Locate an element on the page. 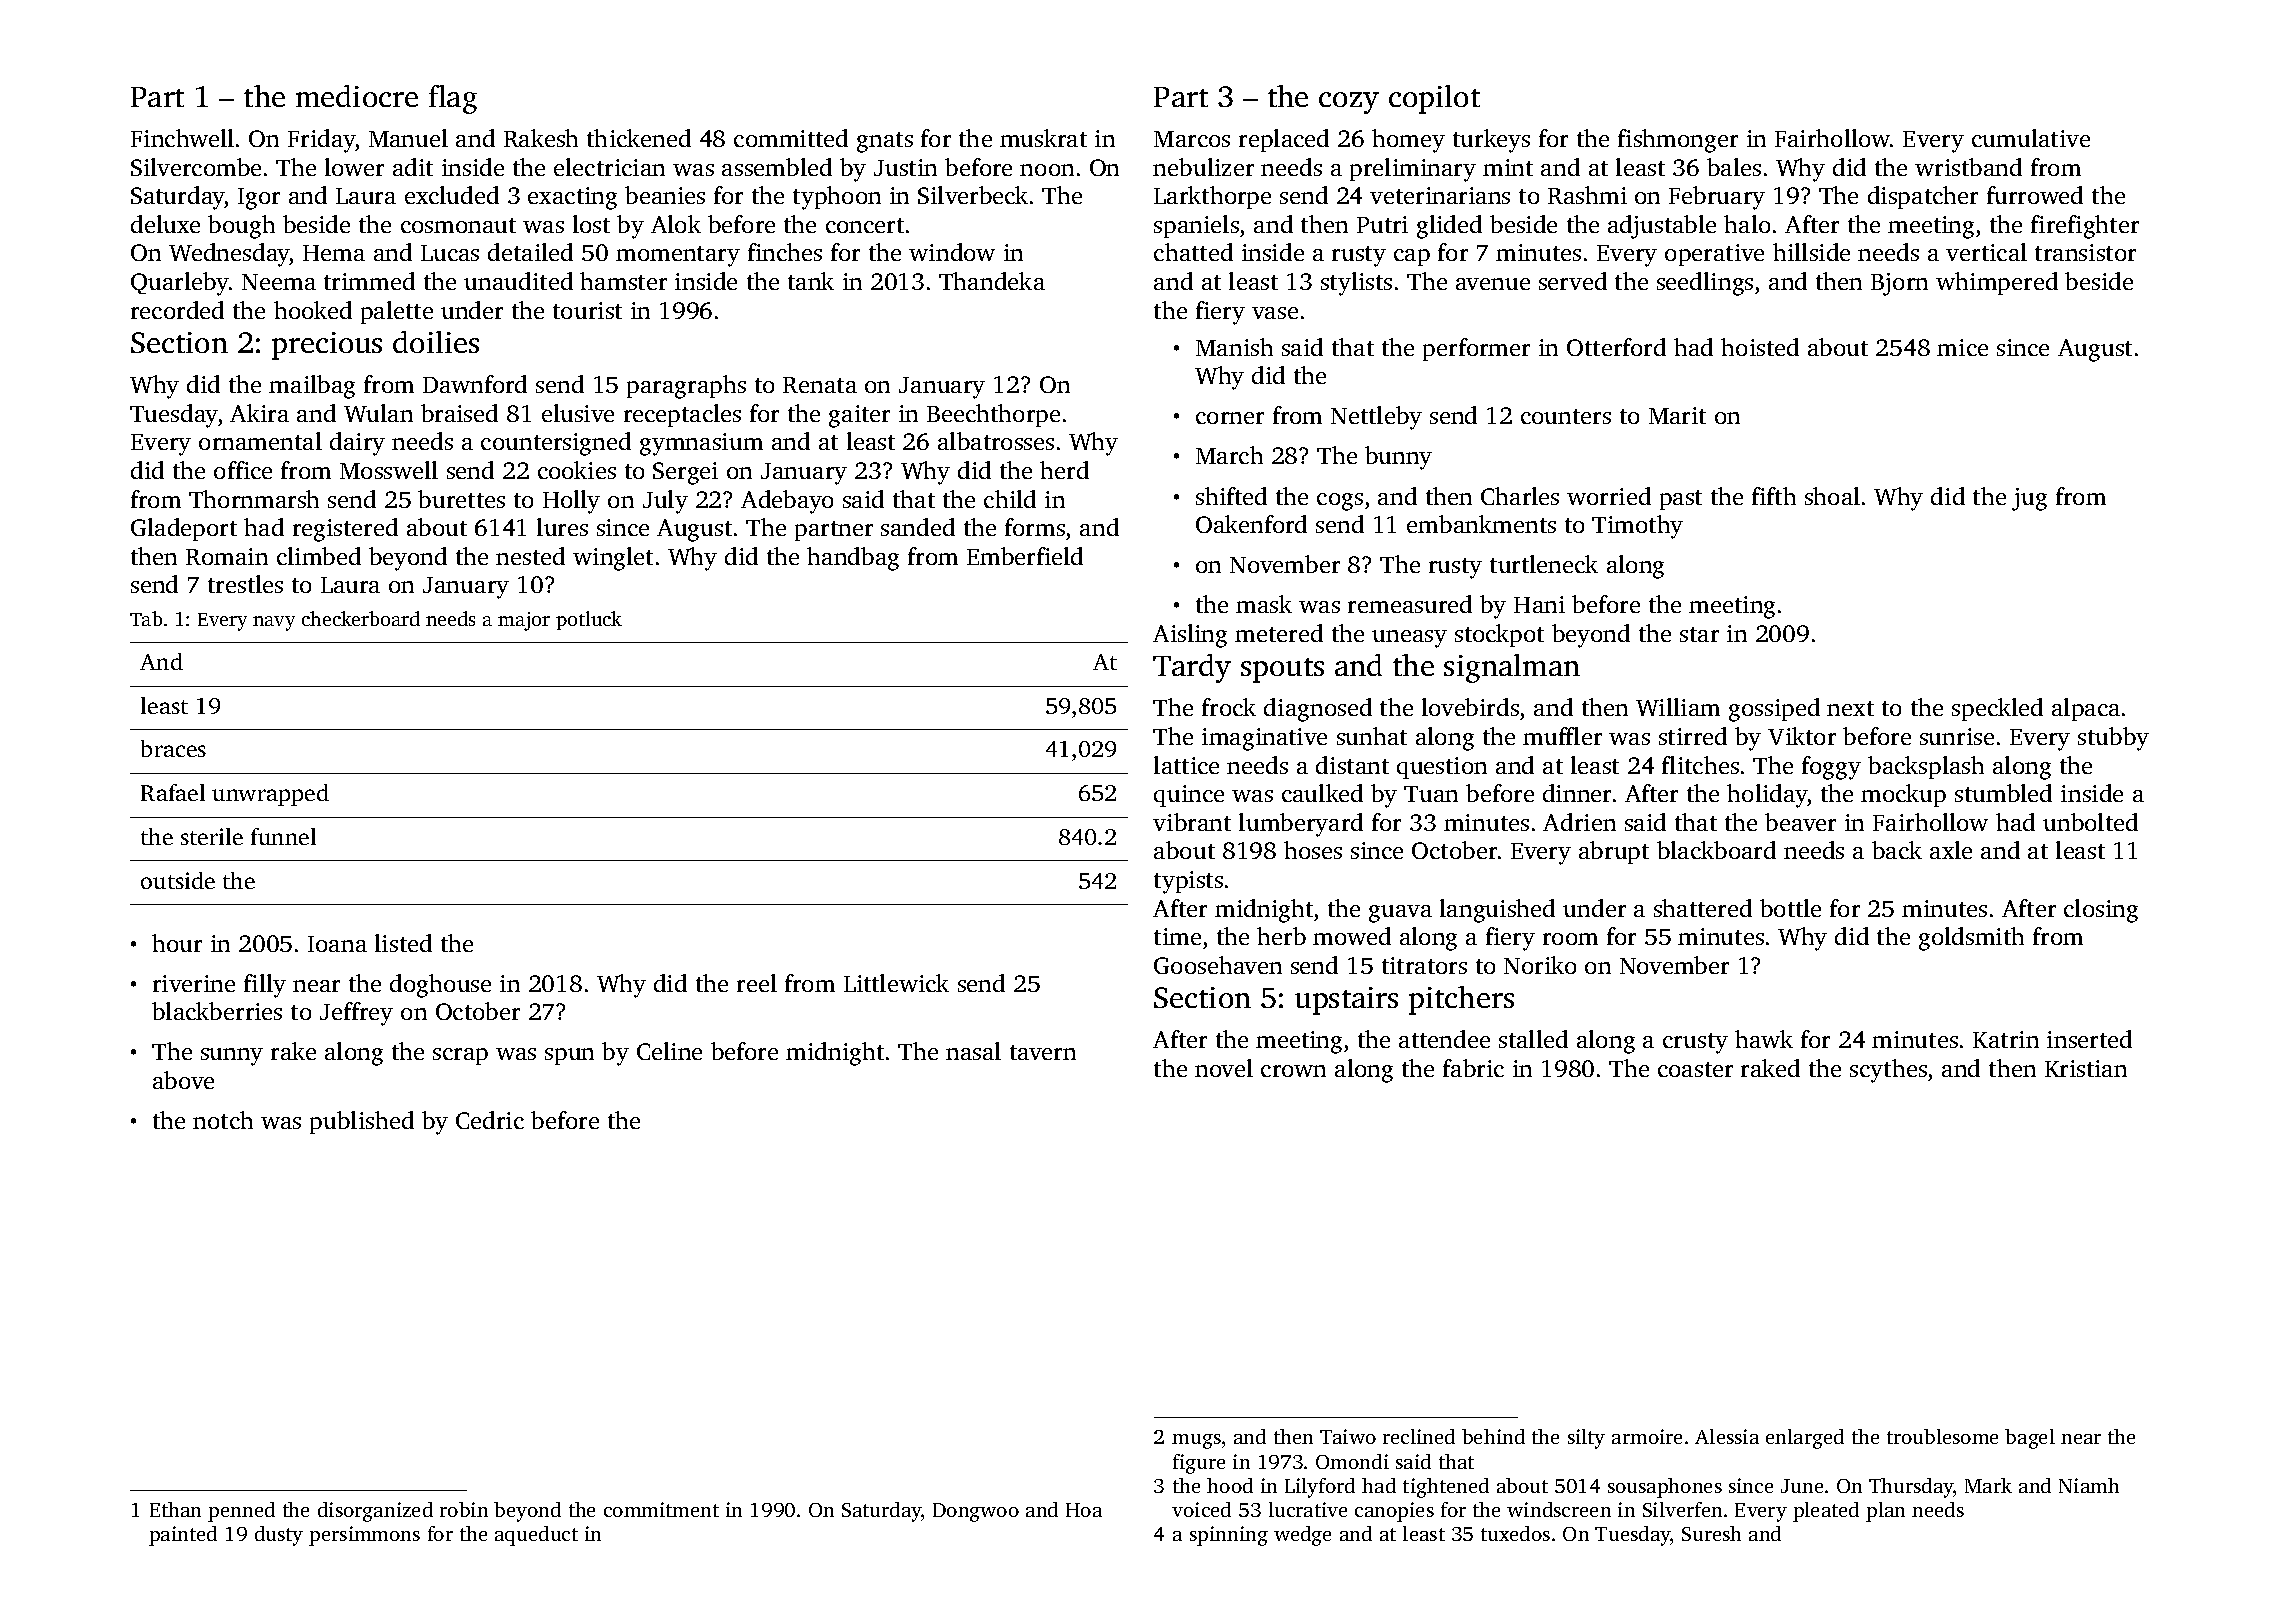  stubby is located at coordinates (2113, 739).
